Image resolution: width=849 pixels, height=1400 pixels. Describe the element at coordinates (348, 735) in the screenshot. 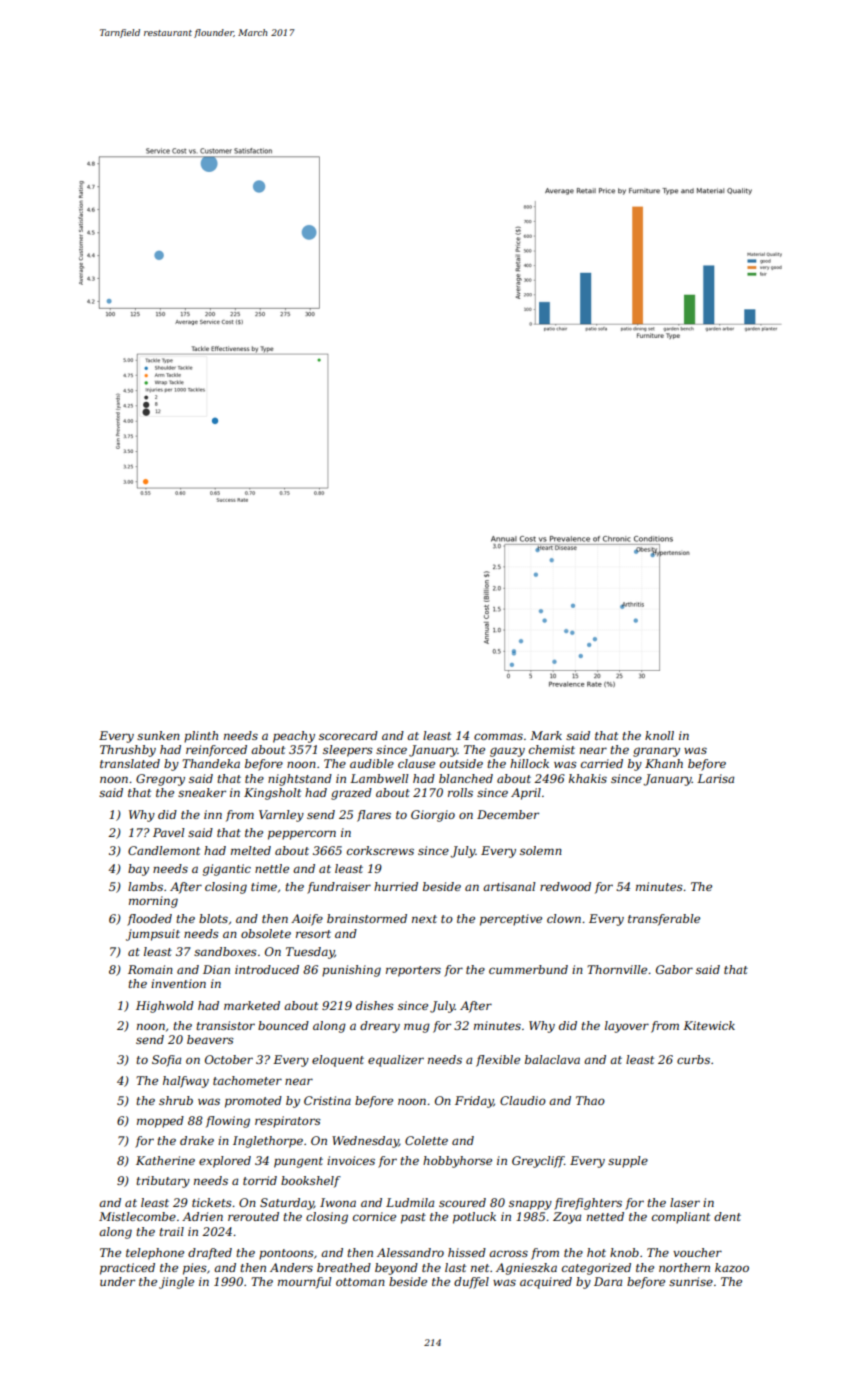

I see `scorecard` at that location.
